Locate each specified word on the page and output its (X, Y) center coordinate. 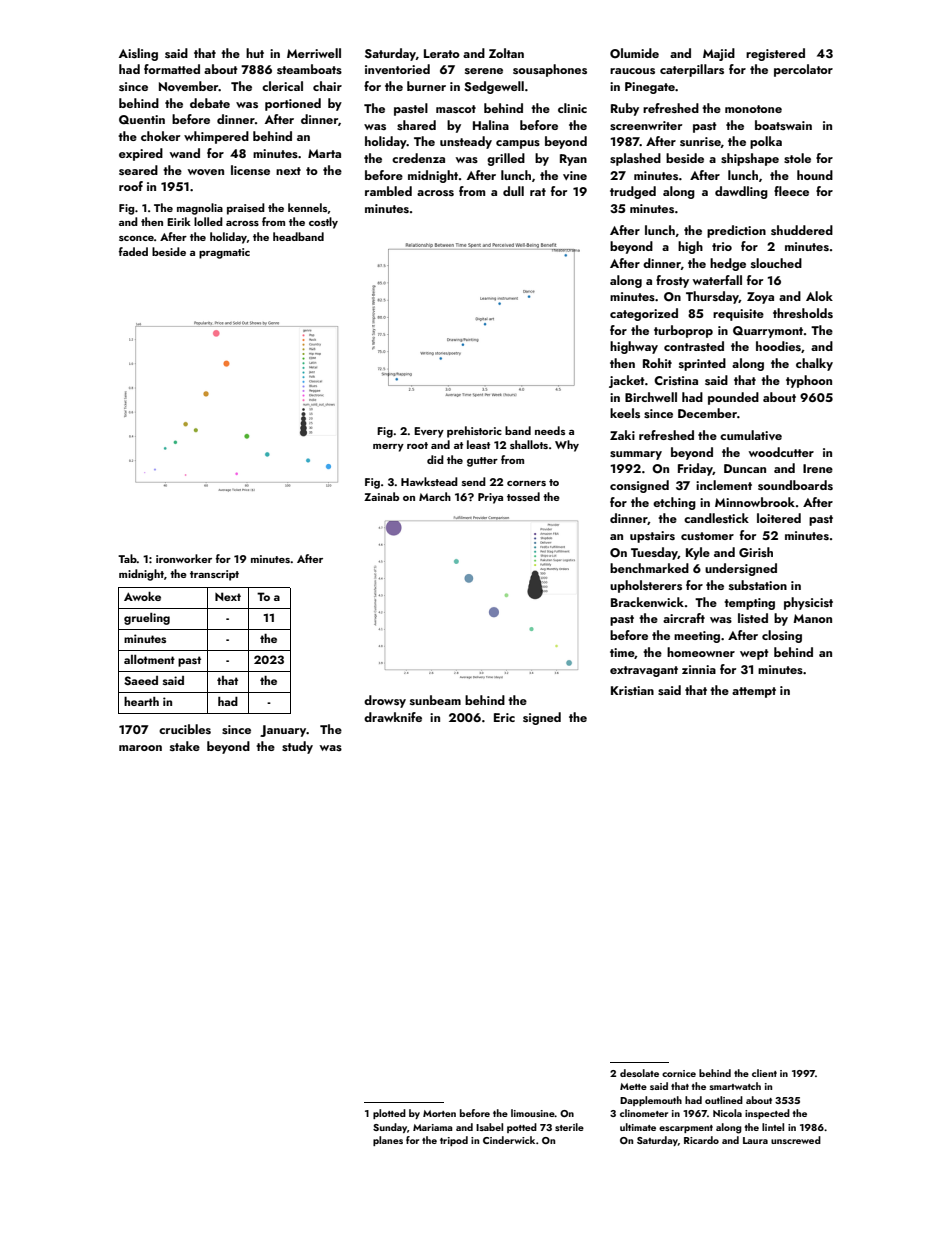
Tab (127, 558)
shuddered (802, 230)
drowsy (385, 701)
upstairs (652, 537)
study (297, 747)
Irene (818, 468)
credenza (418, 158)
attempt (754, 692)
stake (185, 746)
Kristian (632, 690)
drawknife (393, 717)
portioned (293, 104)
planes (388, 1141)
